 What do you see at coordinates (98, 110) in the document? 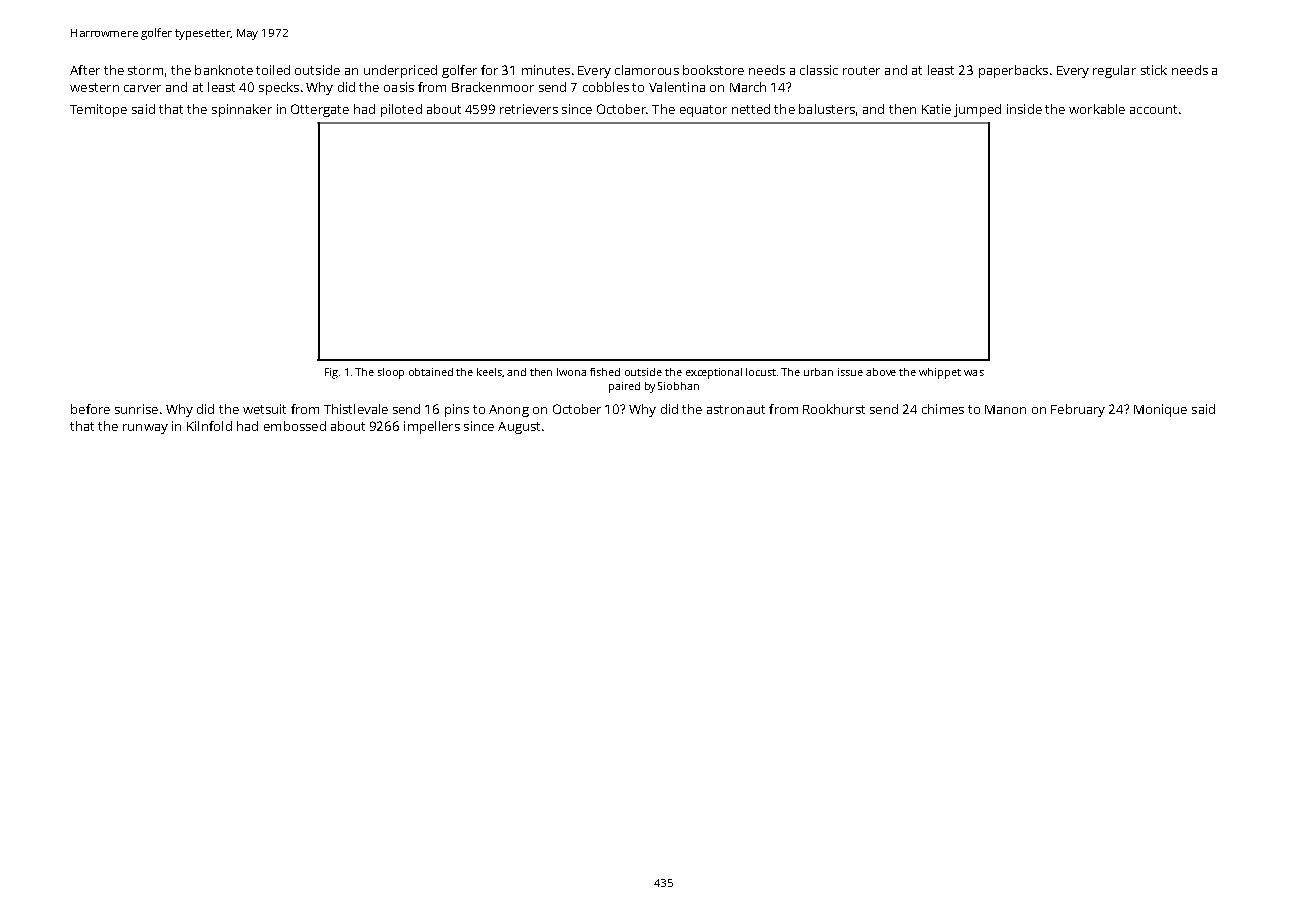
I see `Temitope` at bounding box center [98, 110].
